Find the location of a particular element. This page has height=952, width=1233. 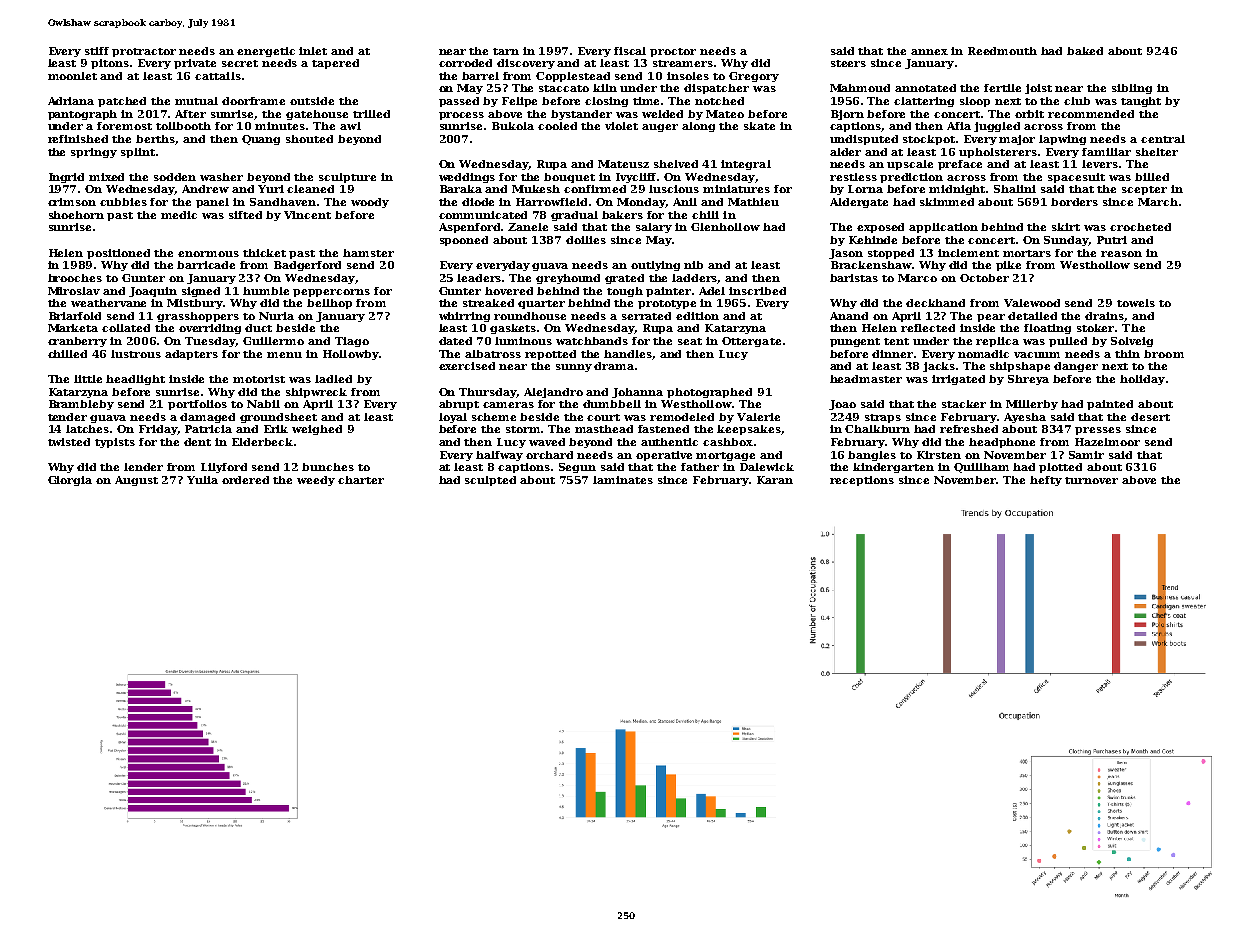

annex is located at coordinates (929, 52).
